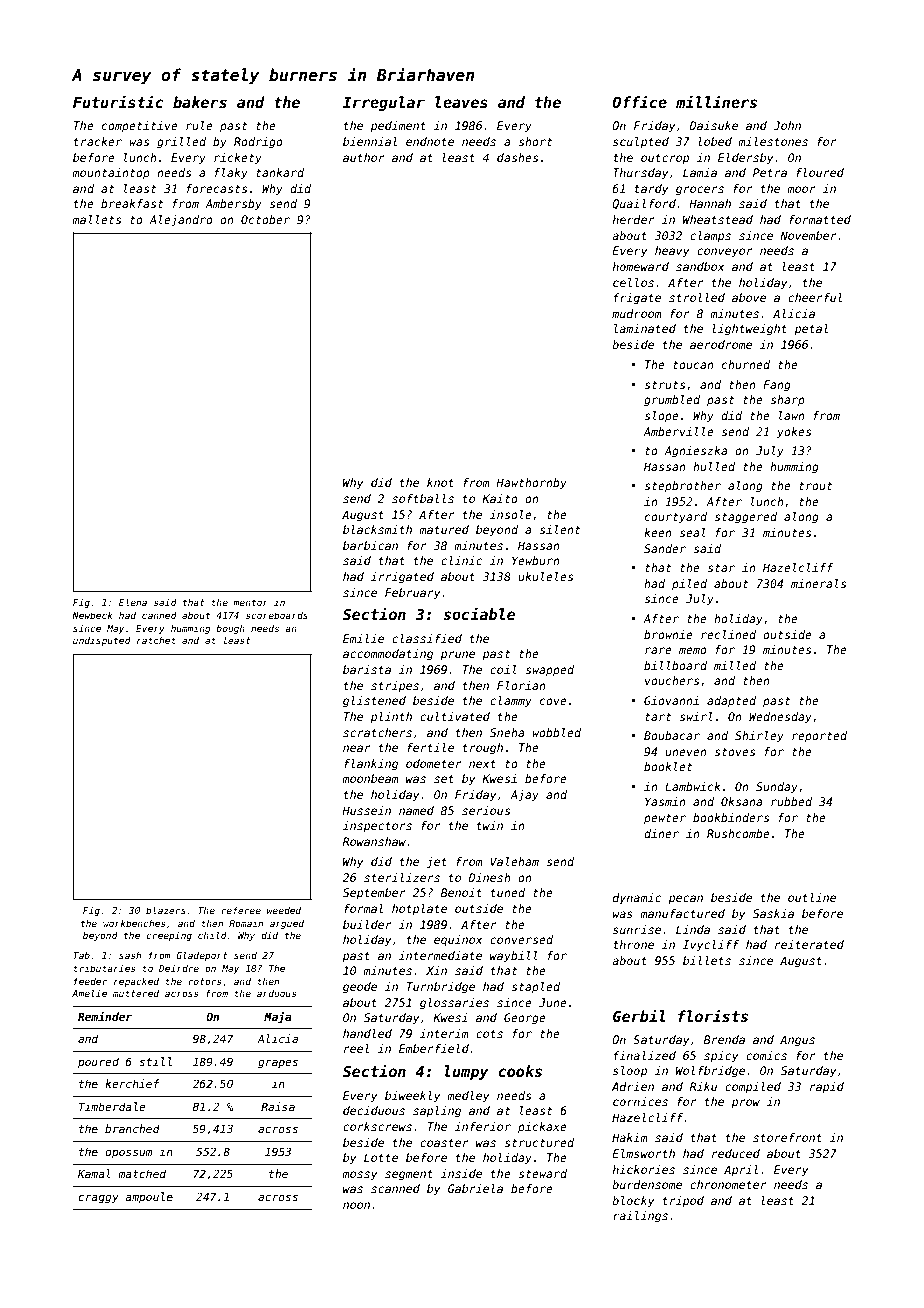  What do you see at coordinates (250, 602) in the screenshot?
I see `mentor` at bounding box center [250, 602].
